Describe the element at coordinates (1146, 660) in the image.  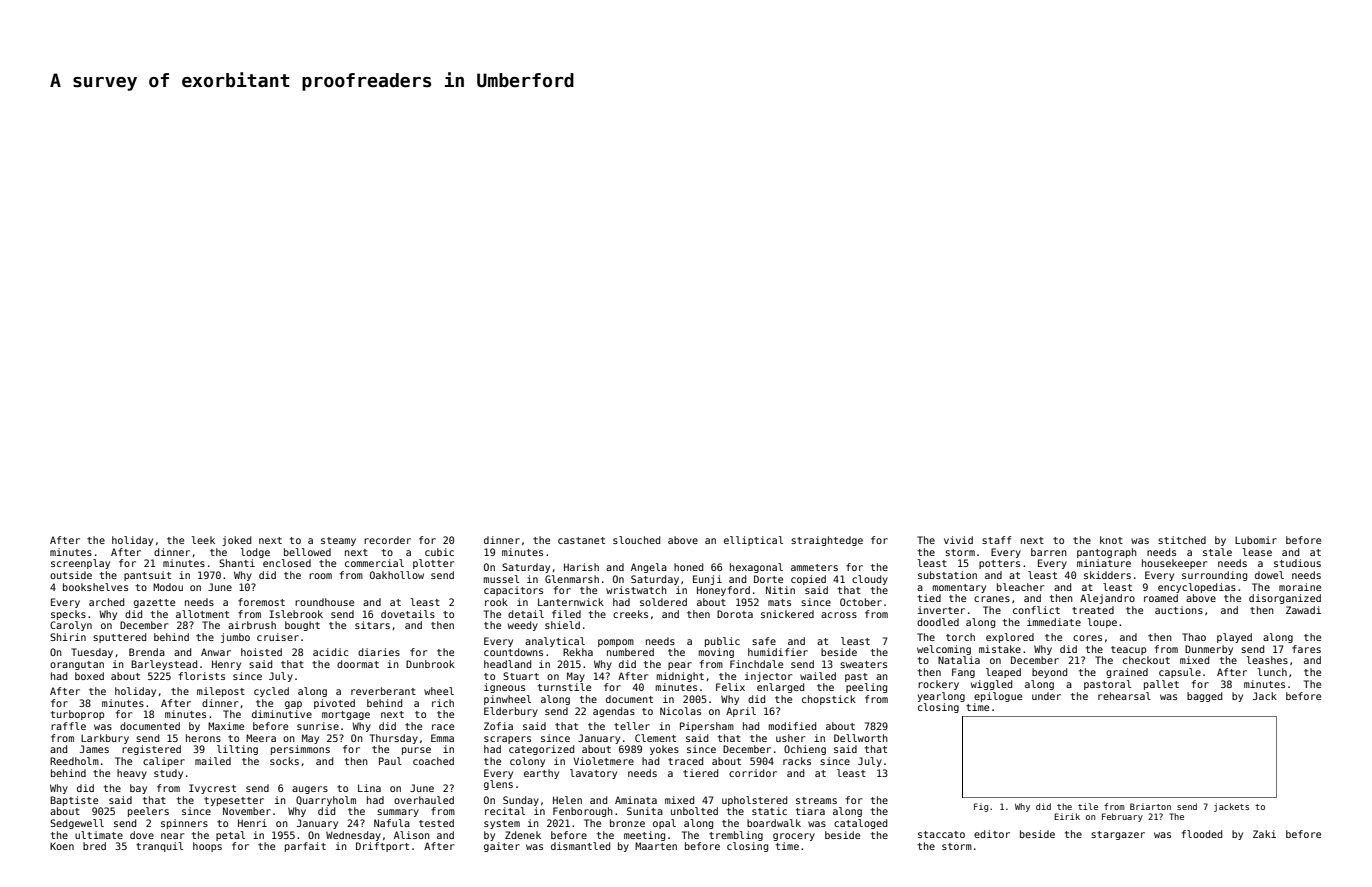
I see `checkout` at that location.
